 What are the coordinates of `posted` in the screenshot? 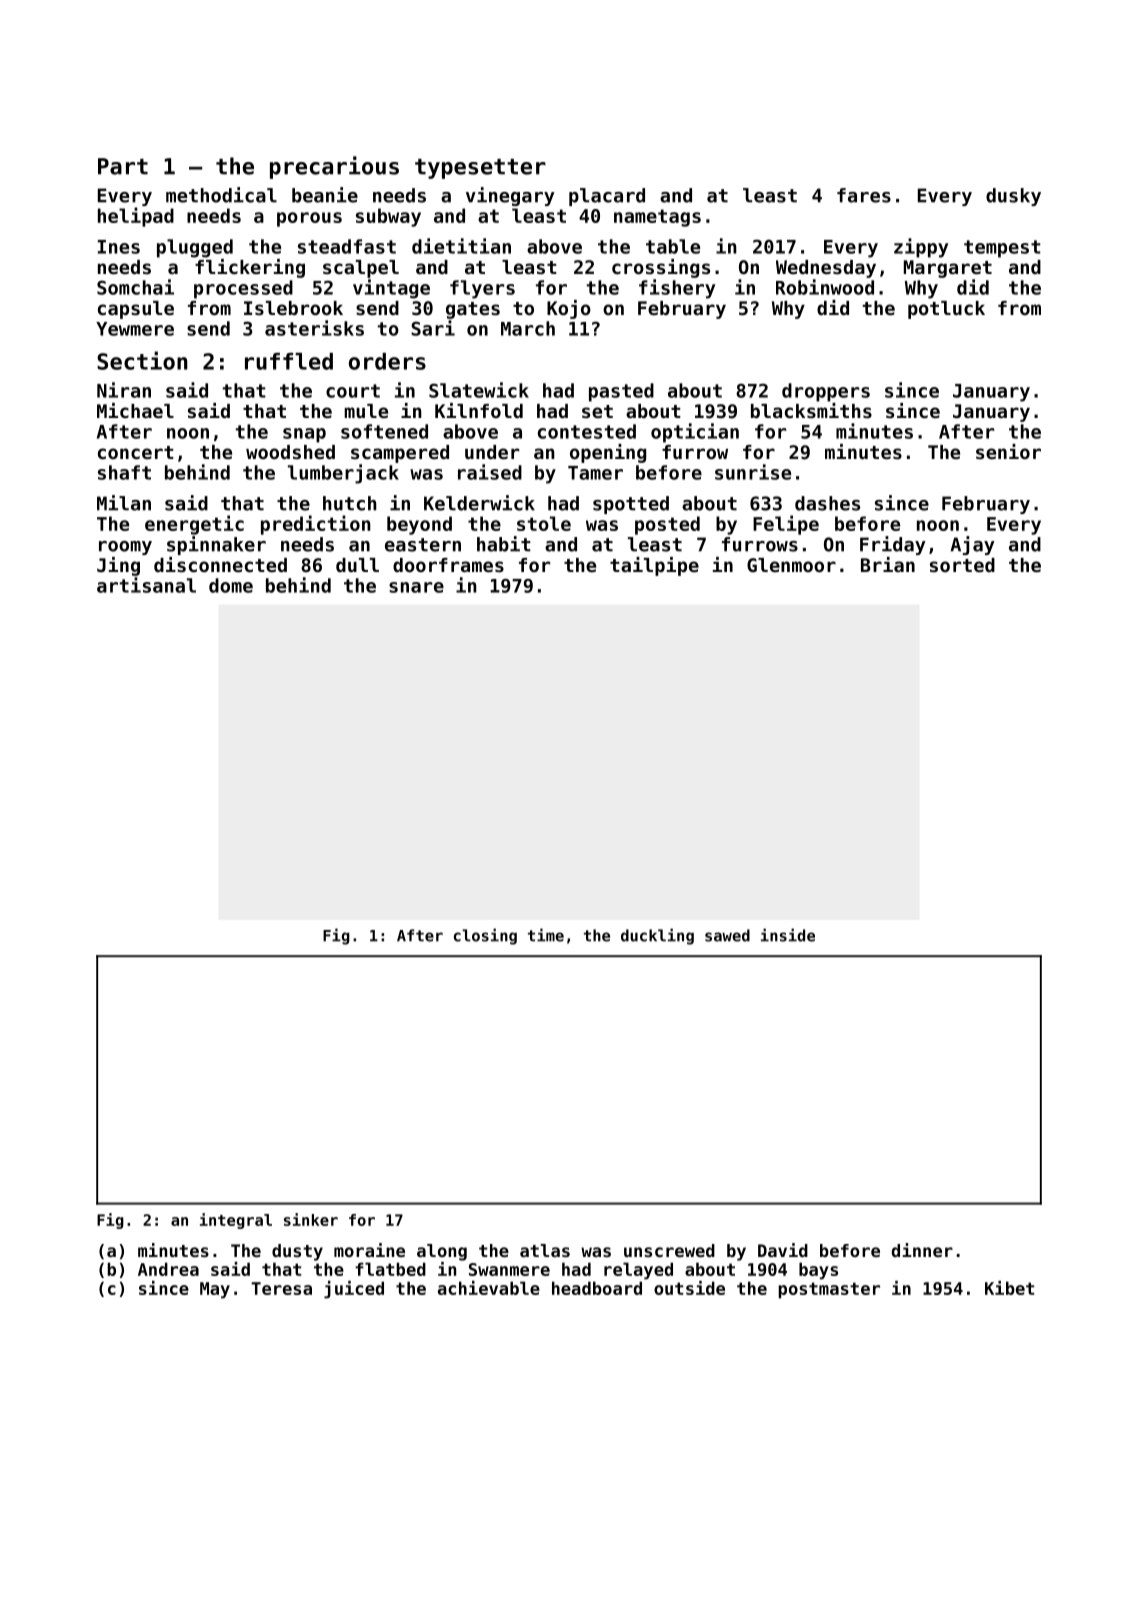 It's located at (667, 525).
